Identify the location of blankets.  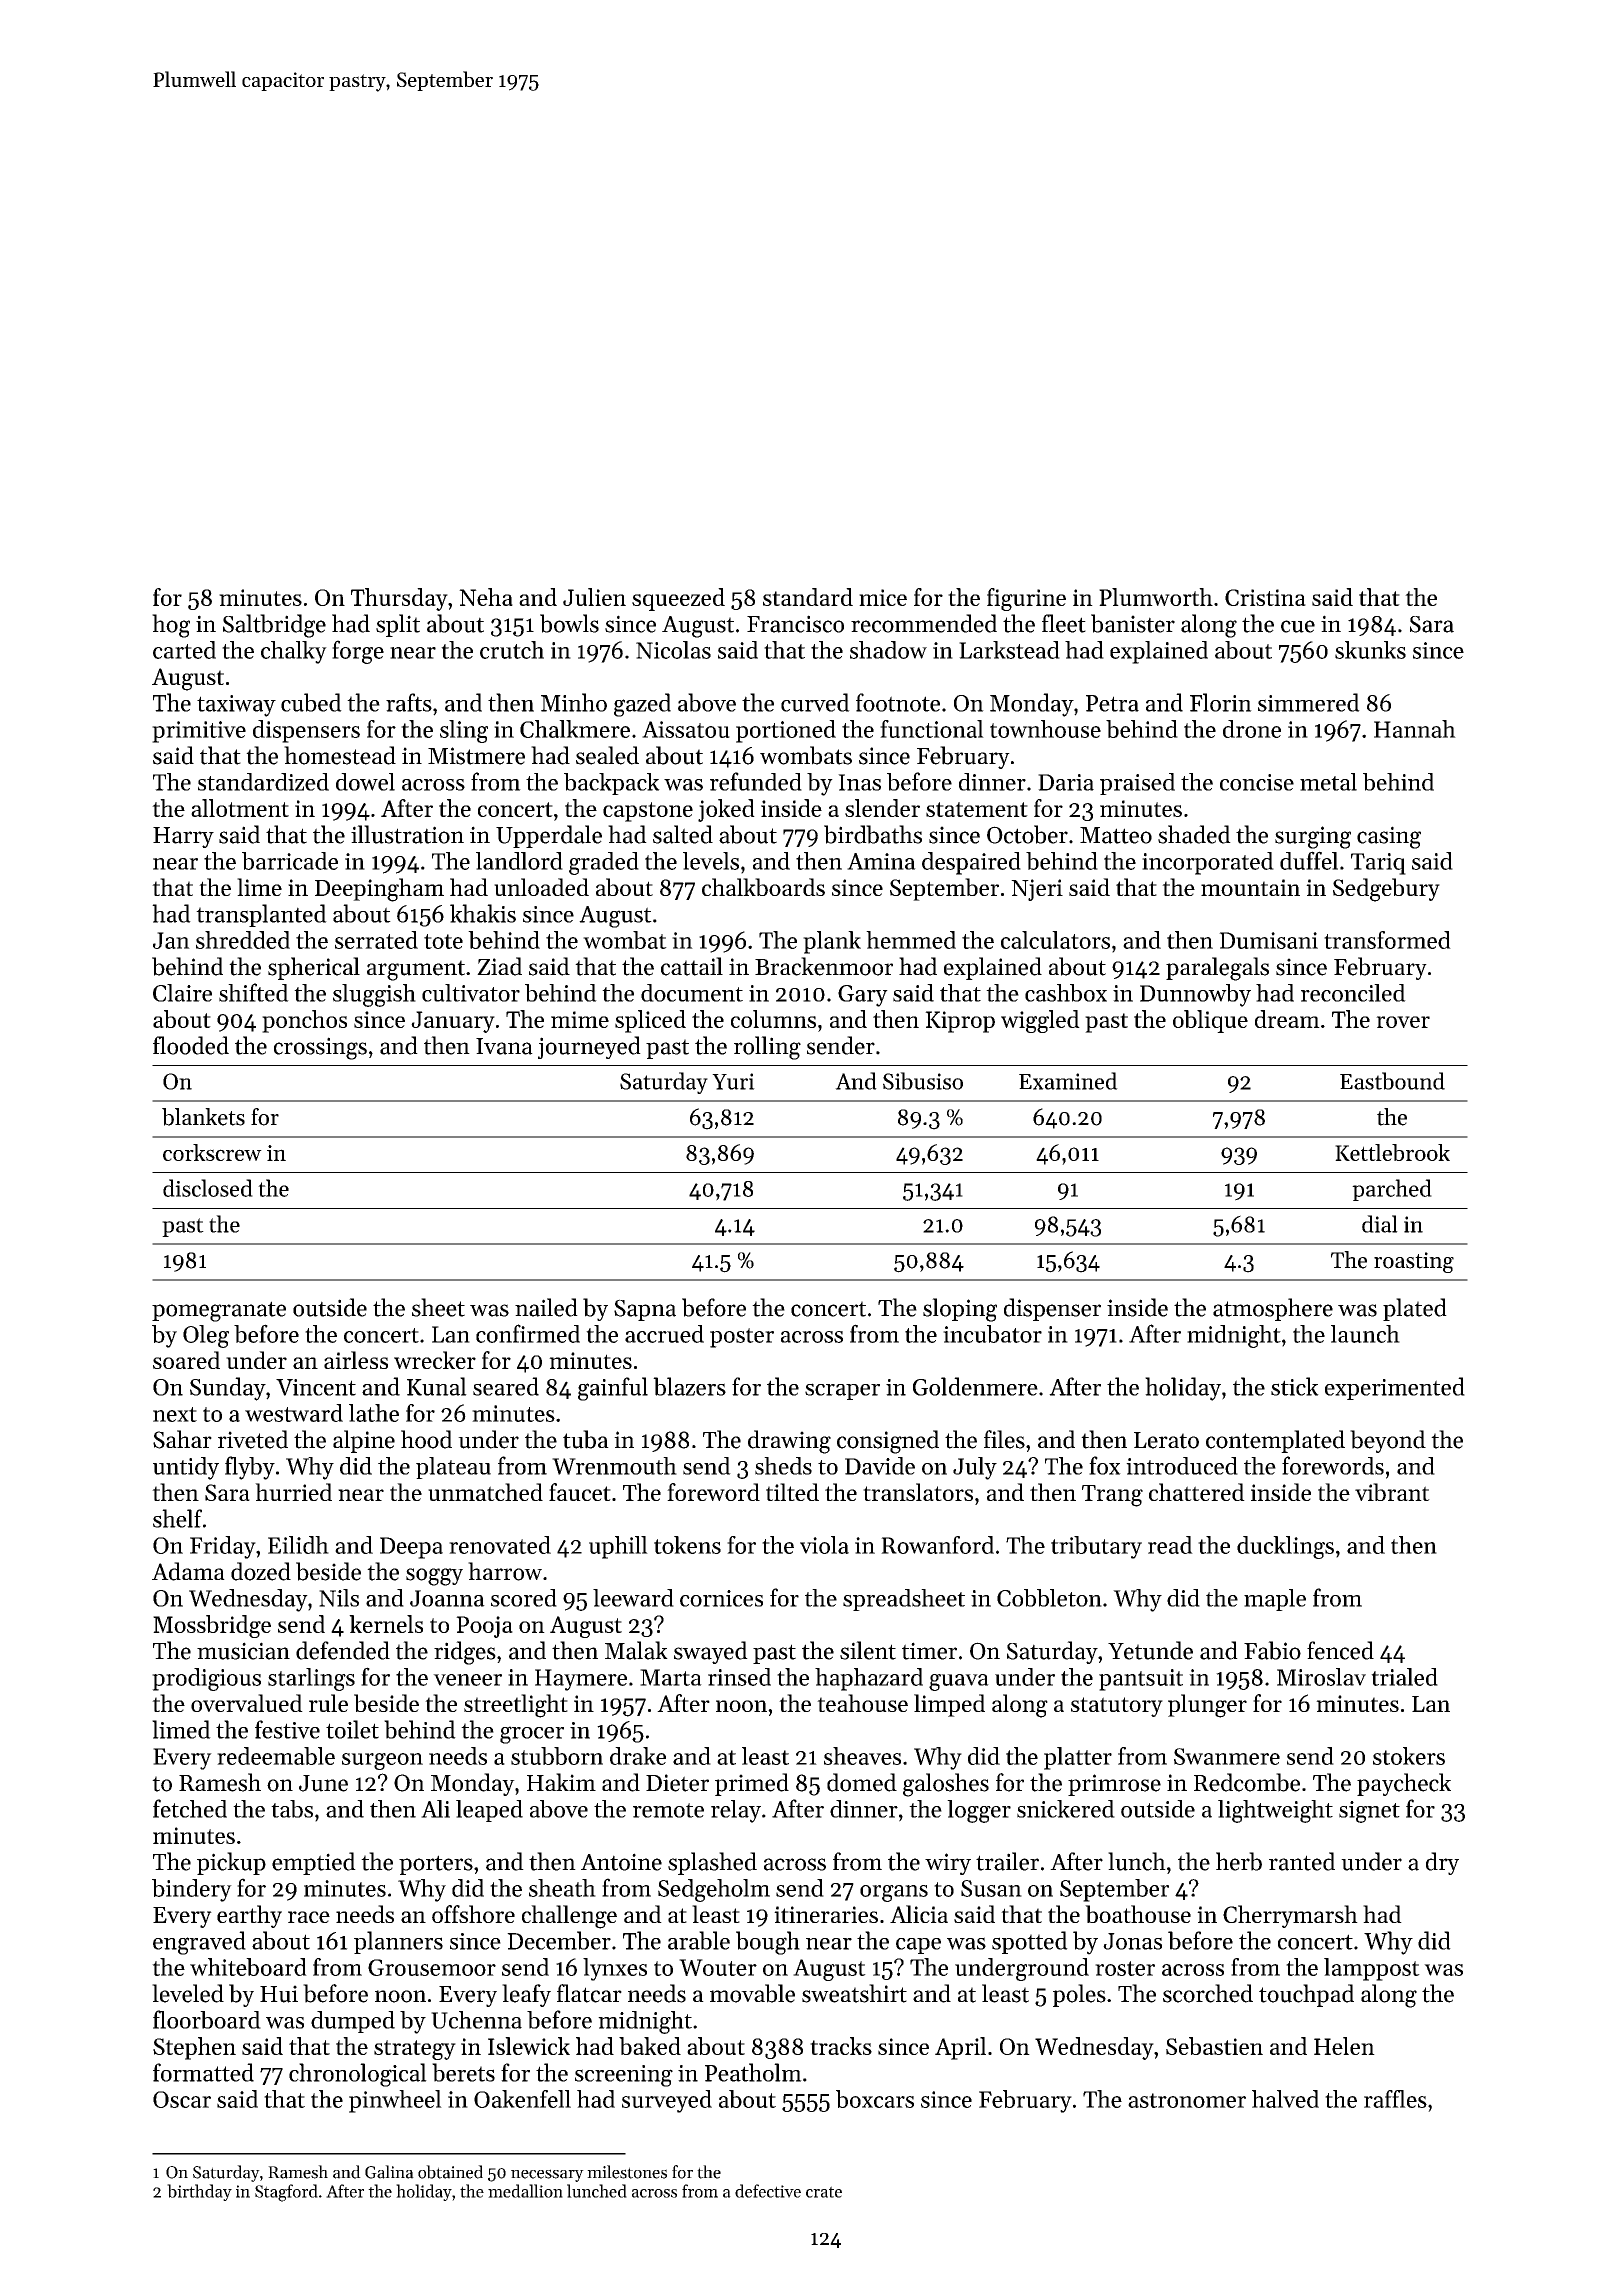
(203, 1117).
